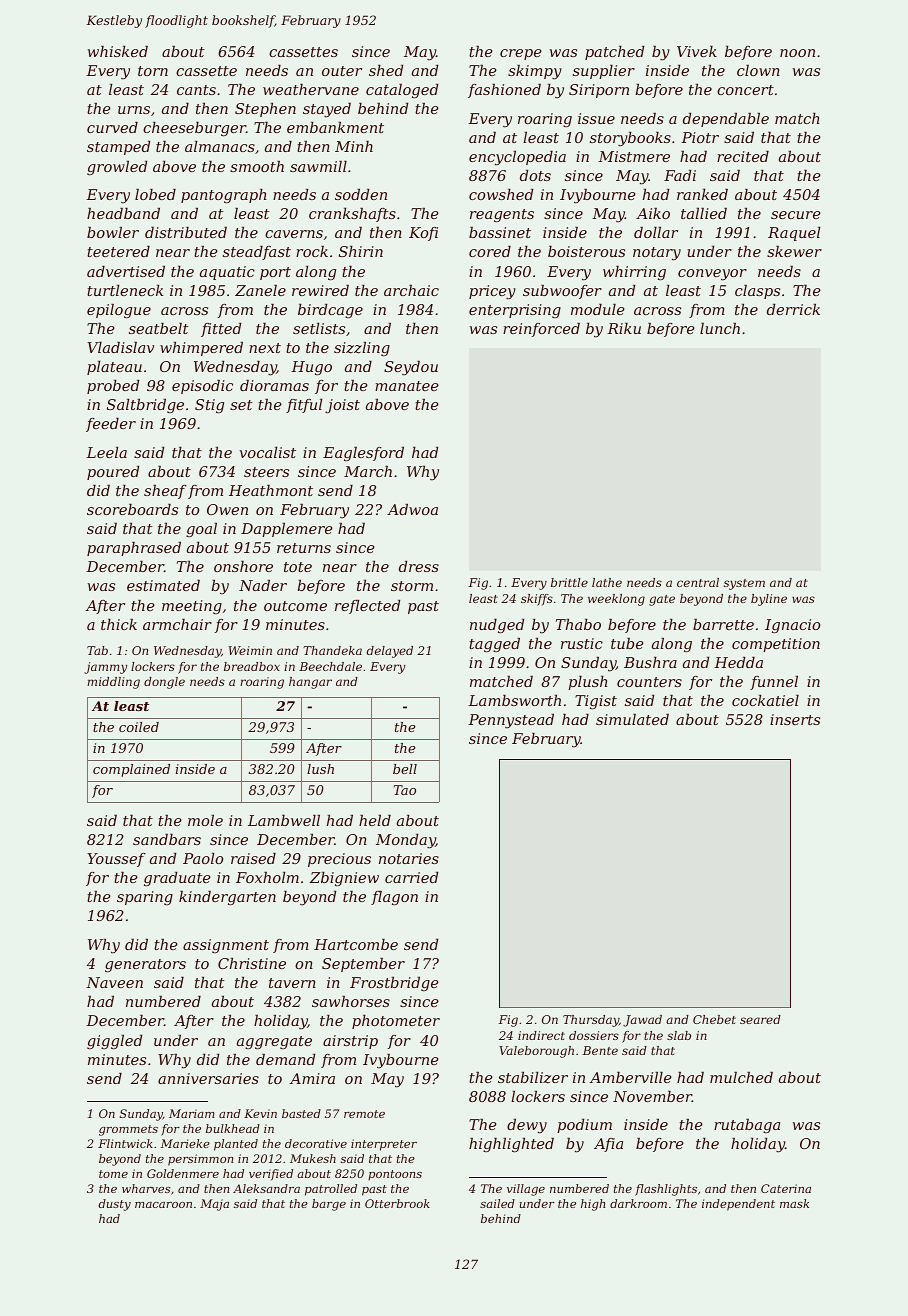 The width and height of the screenshot is (908, 1316). What do you see at coordinates (123, 213) in the screenshot?
I see `headband` at bounding box center [123, 213].
